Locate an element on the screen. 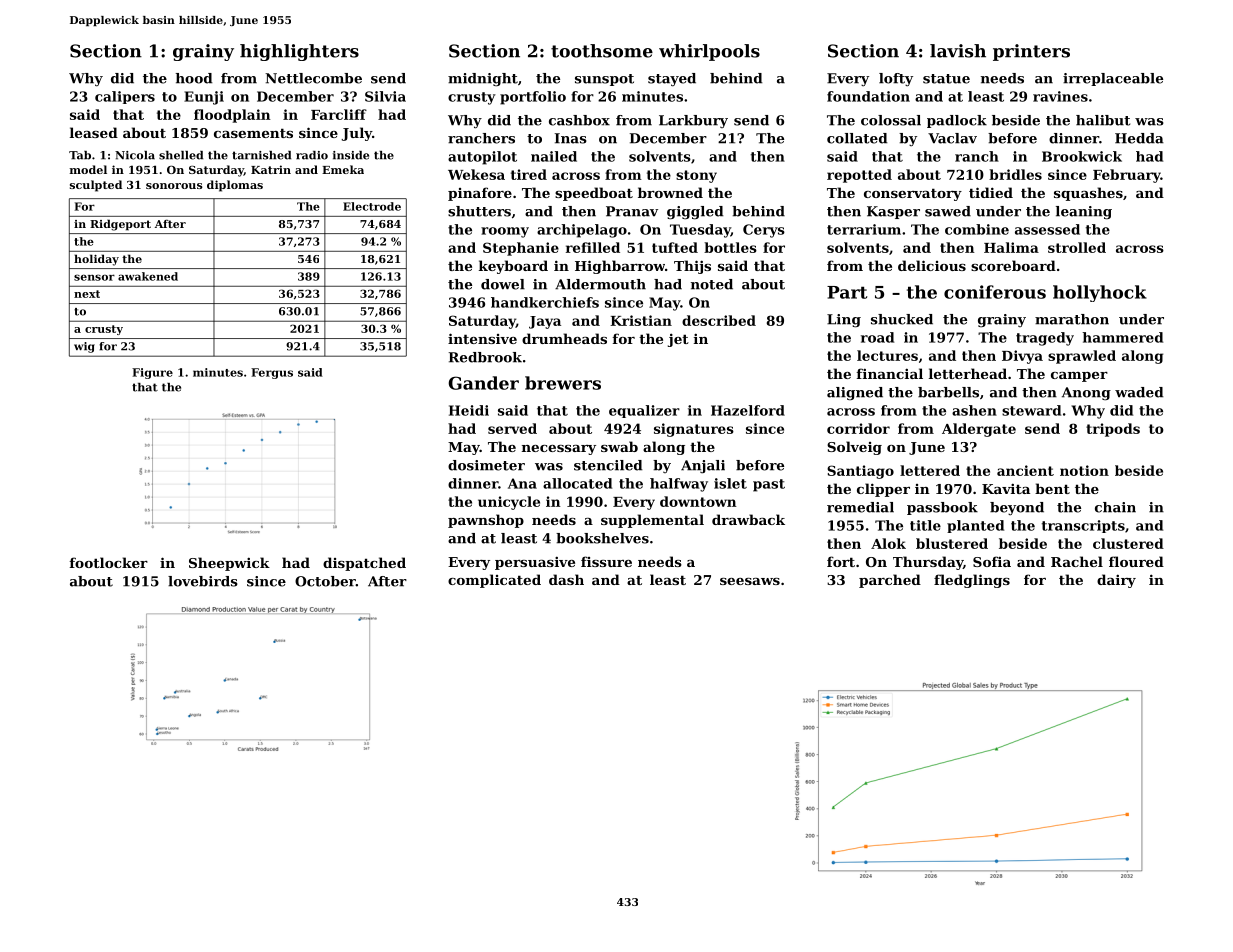 The image size is (1233, 952). noted is located at coordinates (712, 284).
